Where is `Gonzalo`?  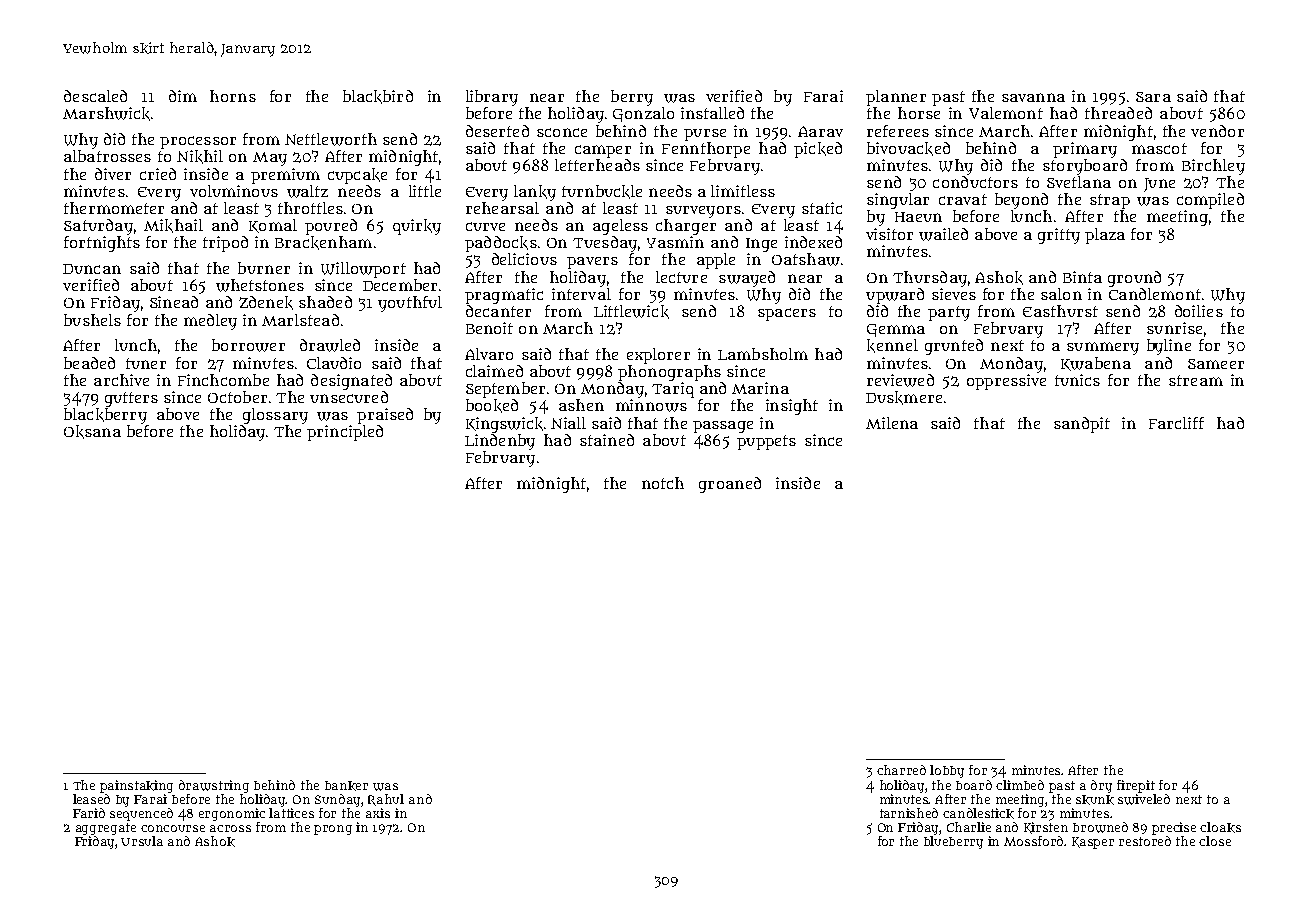
Gonzalo is located at coordinates (643, 114).
